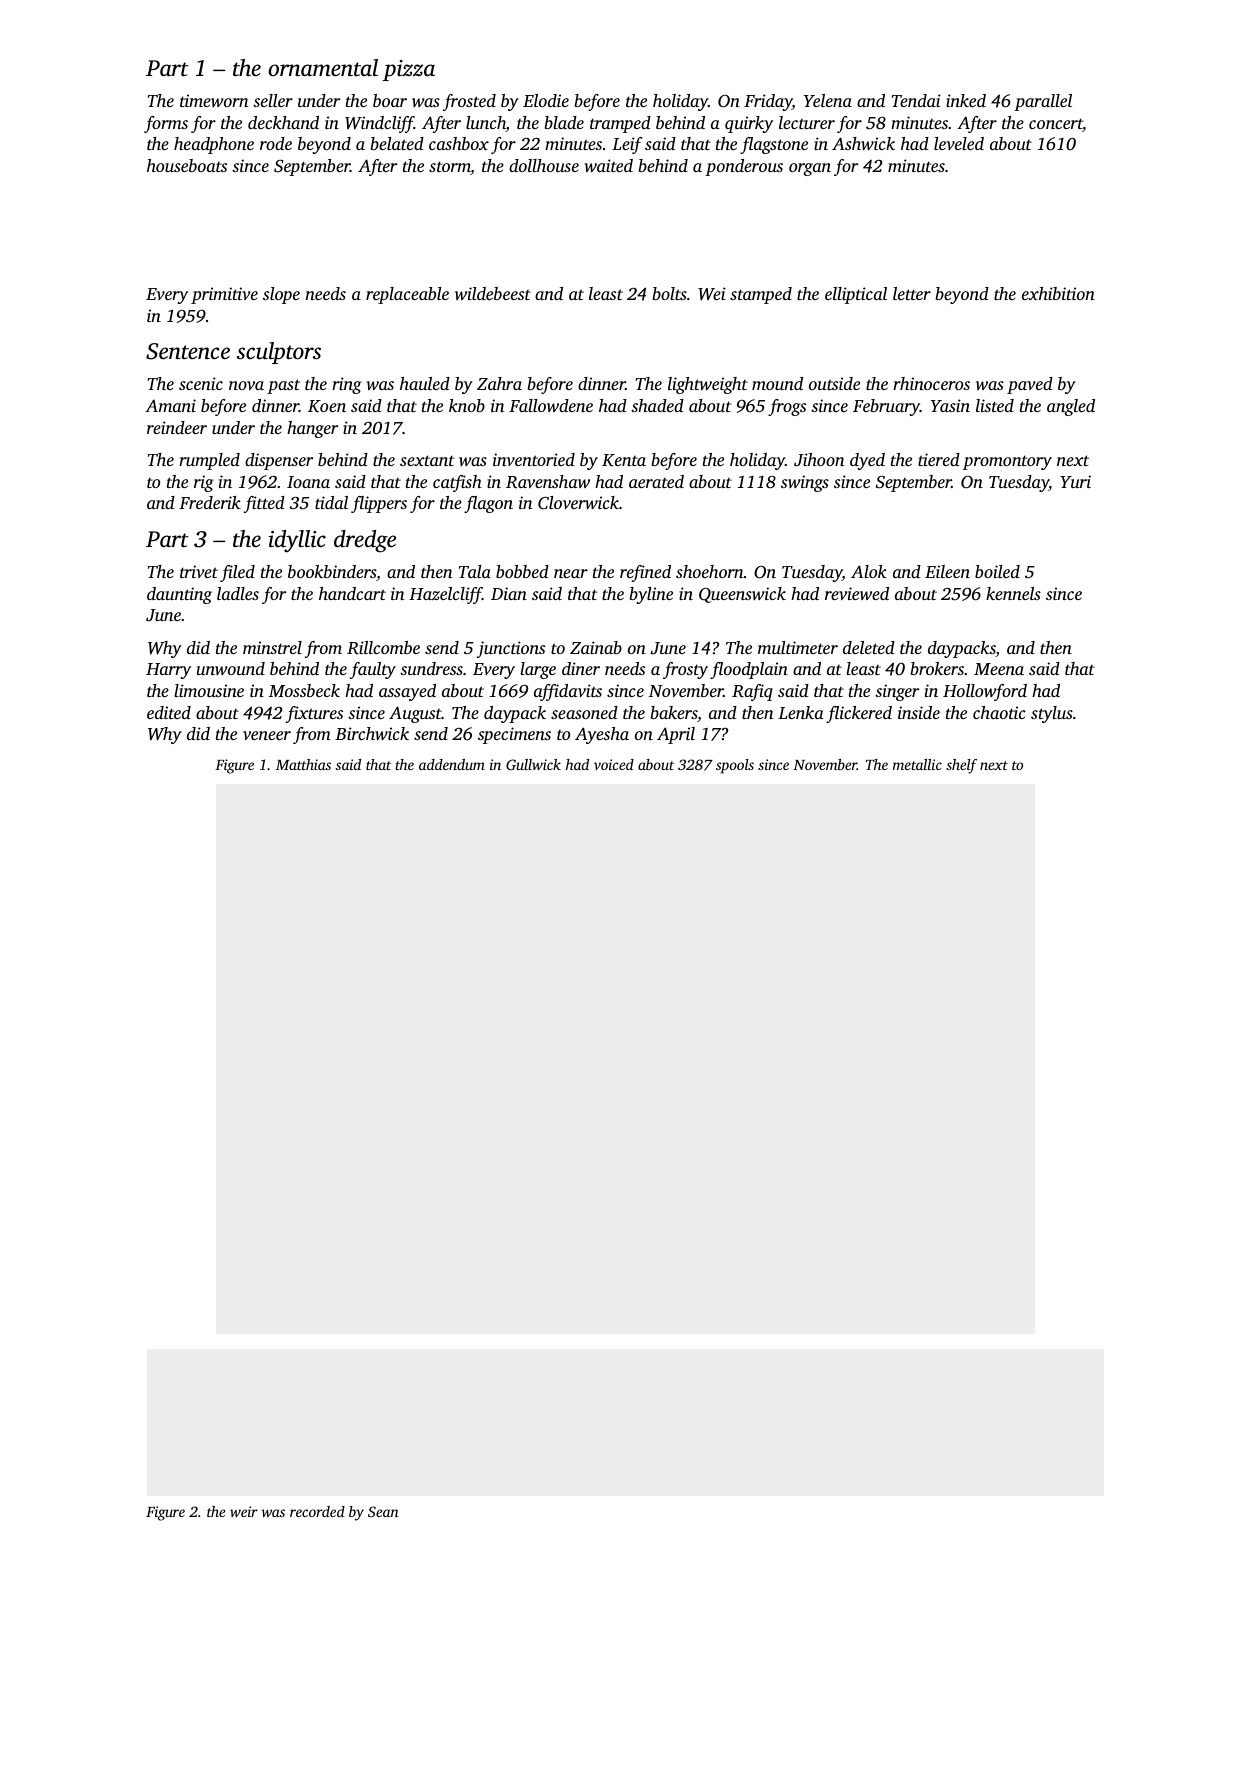  Describe the element at coordinates (997, 571) in the screenshot. I see `boiled` at that location.
